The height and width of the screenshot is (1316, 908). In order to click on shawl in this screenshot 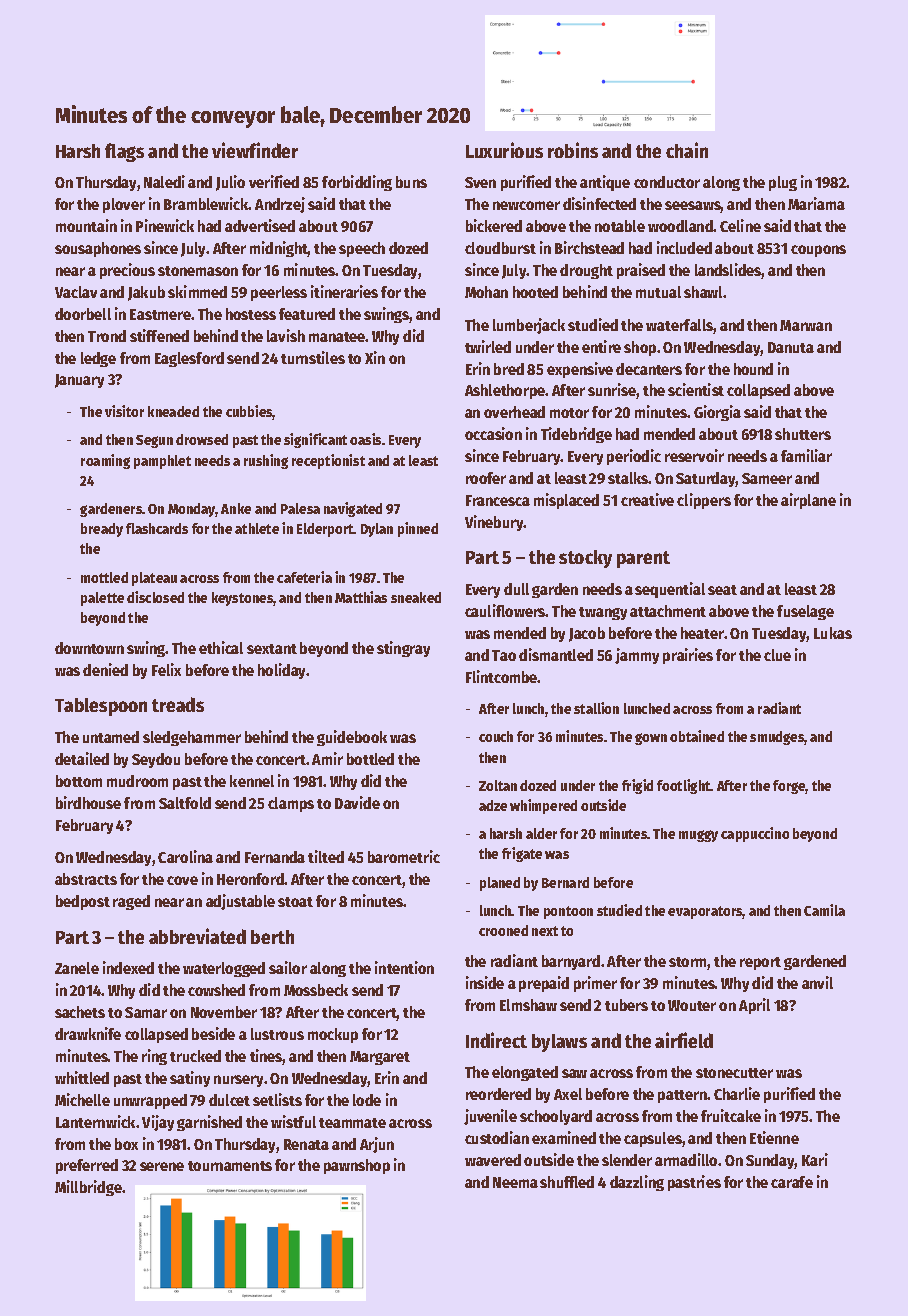, I will do `click(703, 292)`.
